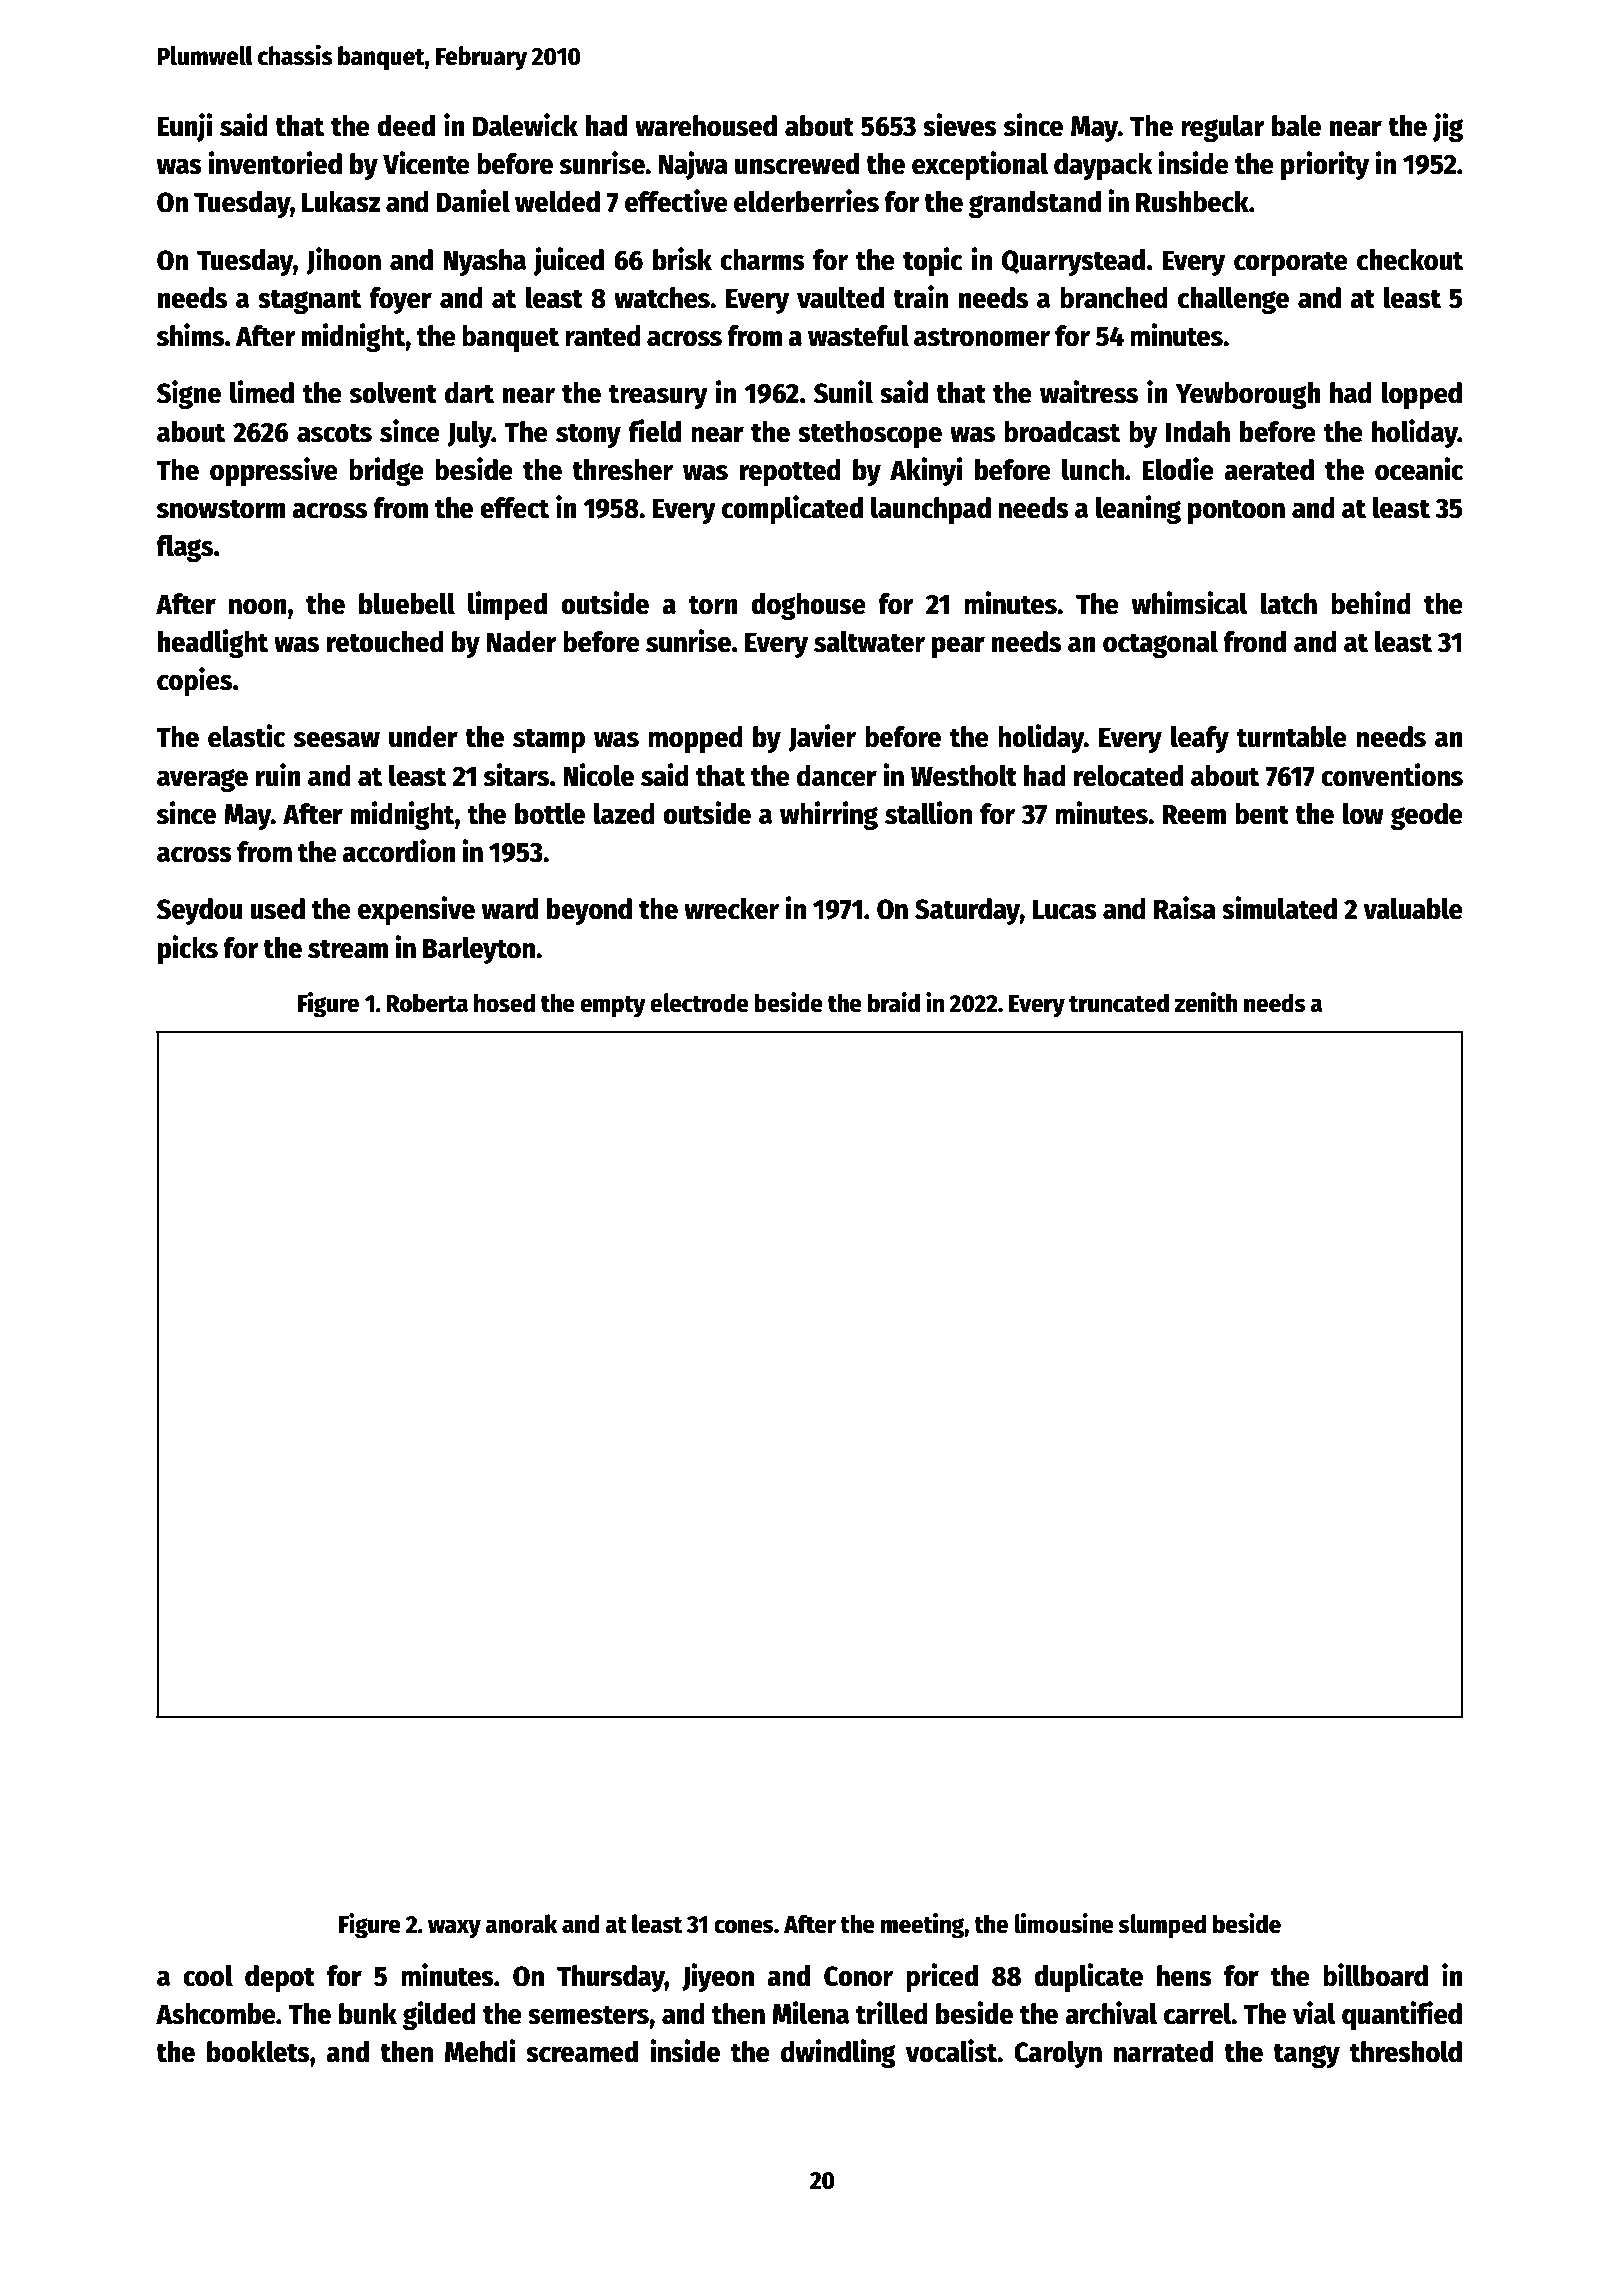  Describe the element at coordinates (188, 949) in the page. I see `picks` at that location.
